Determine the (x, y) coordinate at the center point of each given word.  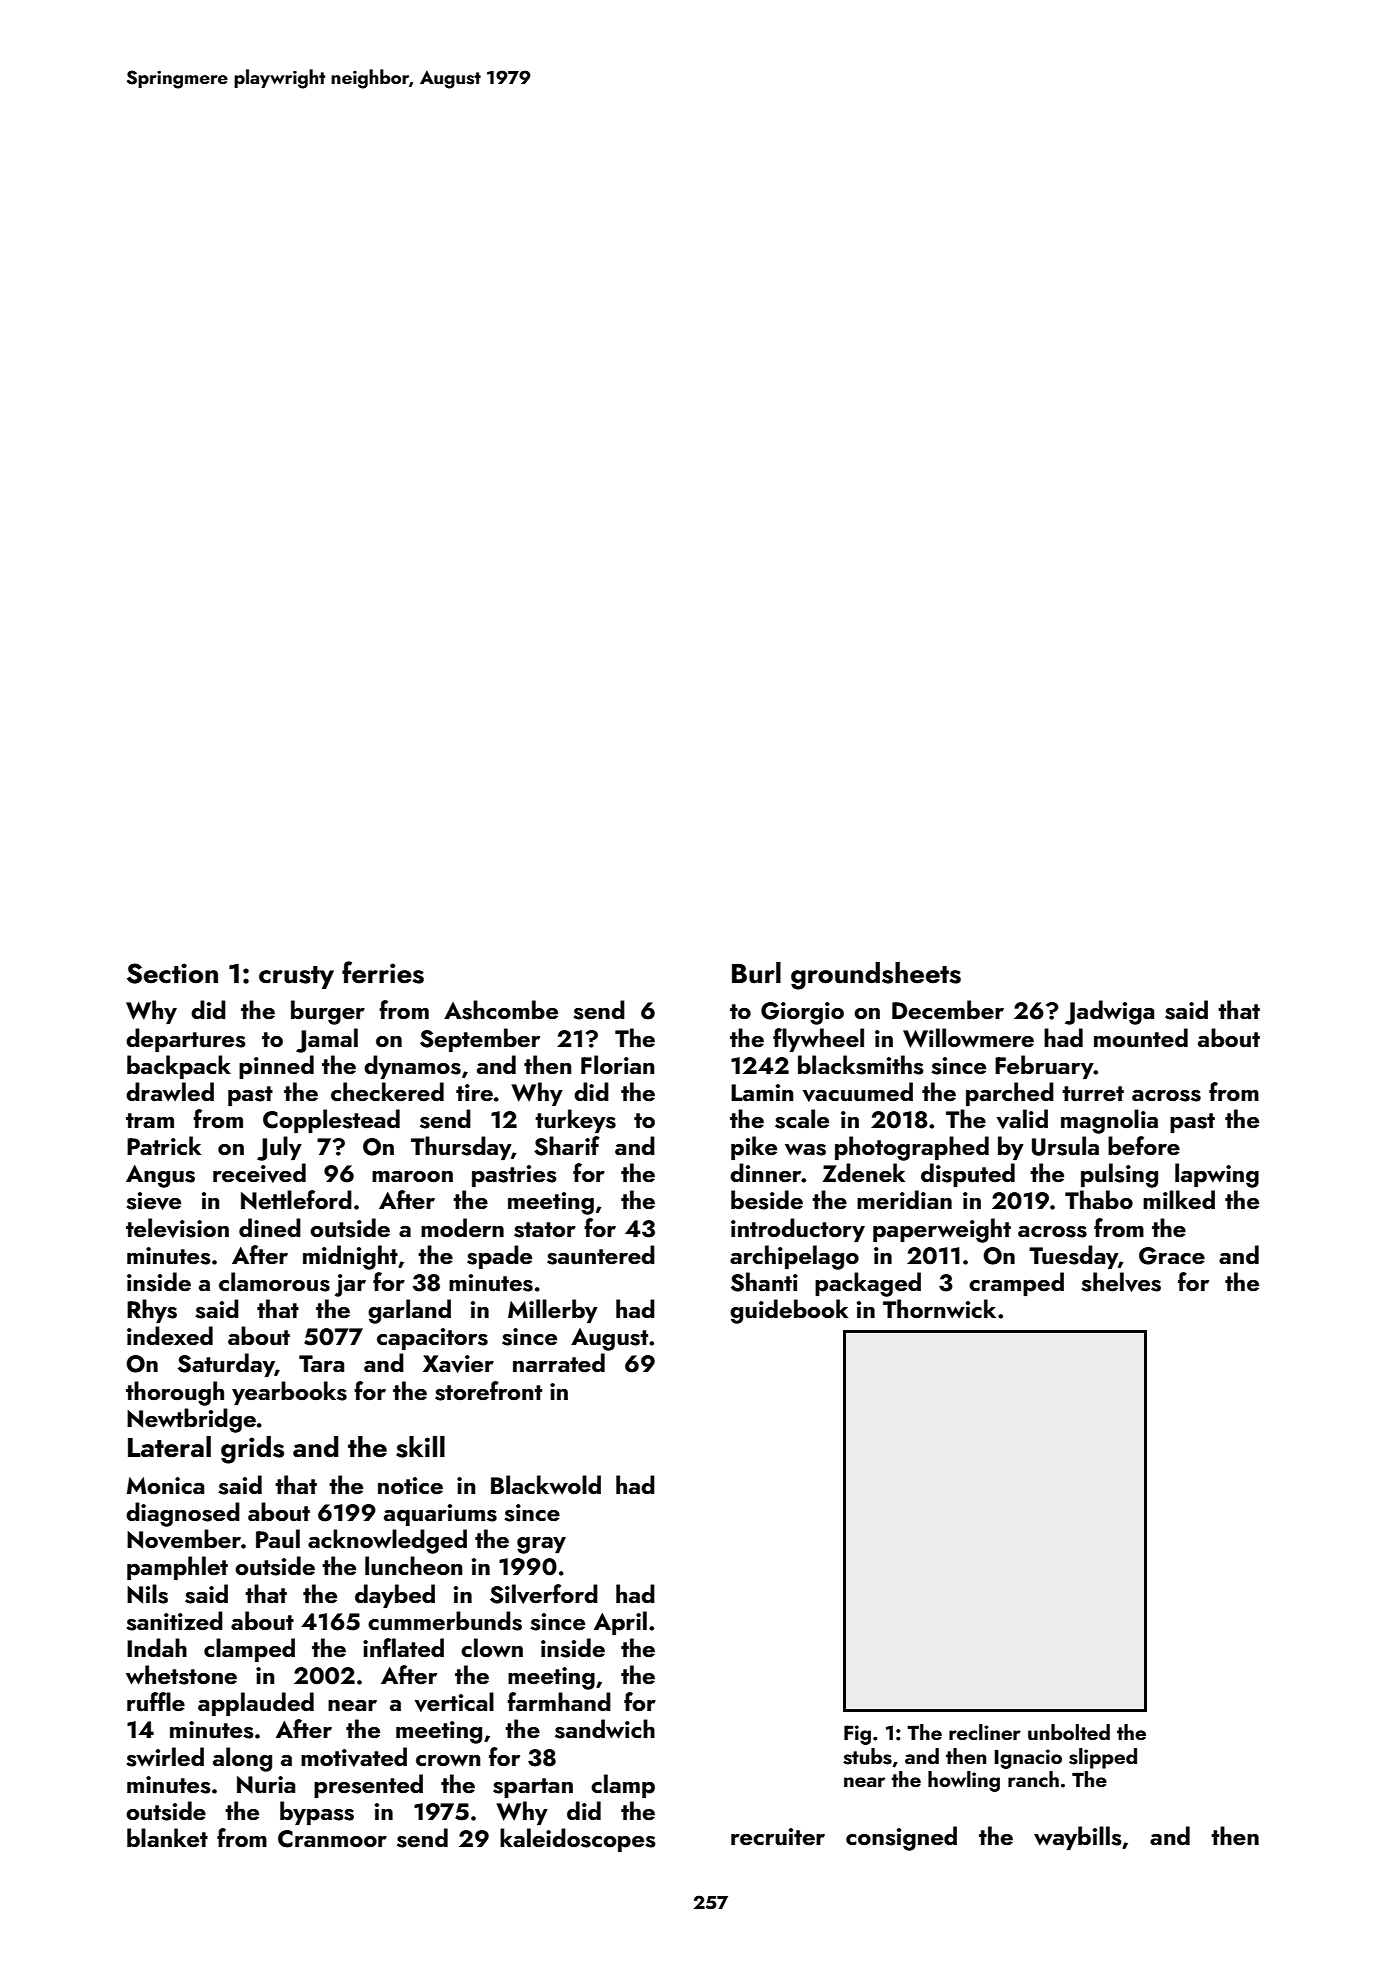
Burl (756, 973)
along (242, 1759)
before (1144, 1145)
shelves (1121, 1282)
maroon (412, 1176)
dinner (766, 1172)
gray (541, 1545)
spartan (533, 1788)
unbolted (1069, 1732)
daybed (395, 1596)
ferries (383, 972)
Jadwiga (1109, 1012)
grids (252, 1450)
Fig (857, 1735)
